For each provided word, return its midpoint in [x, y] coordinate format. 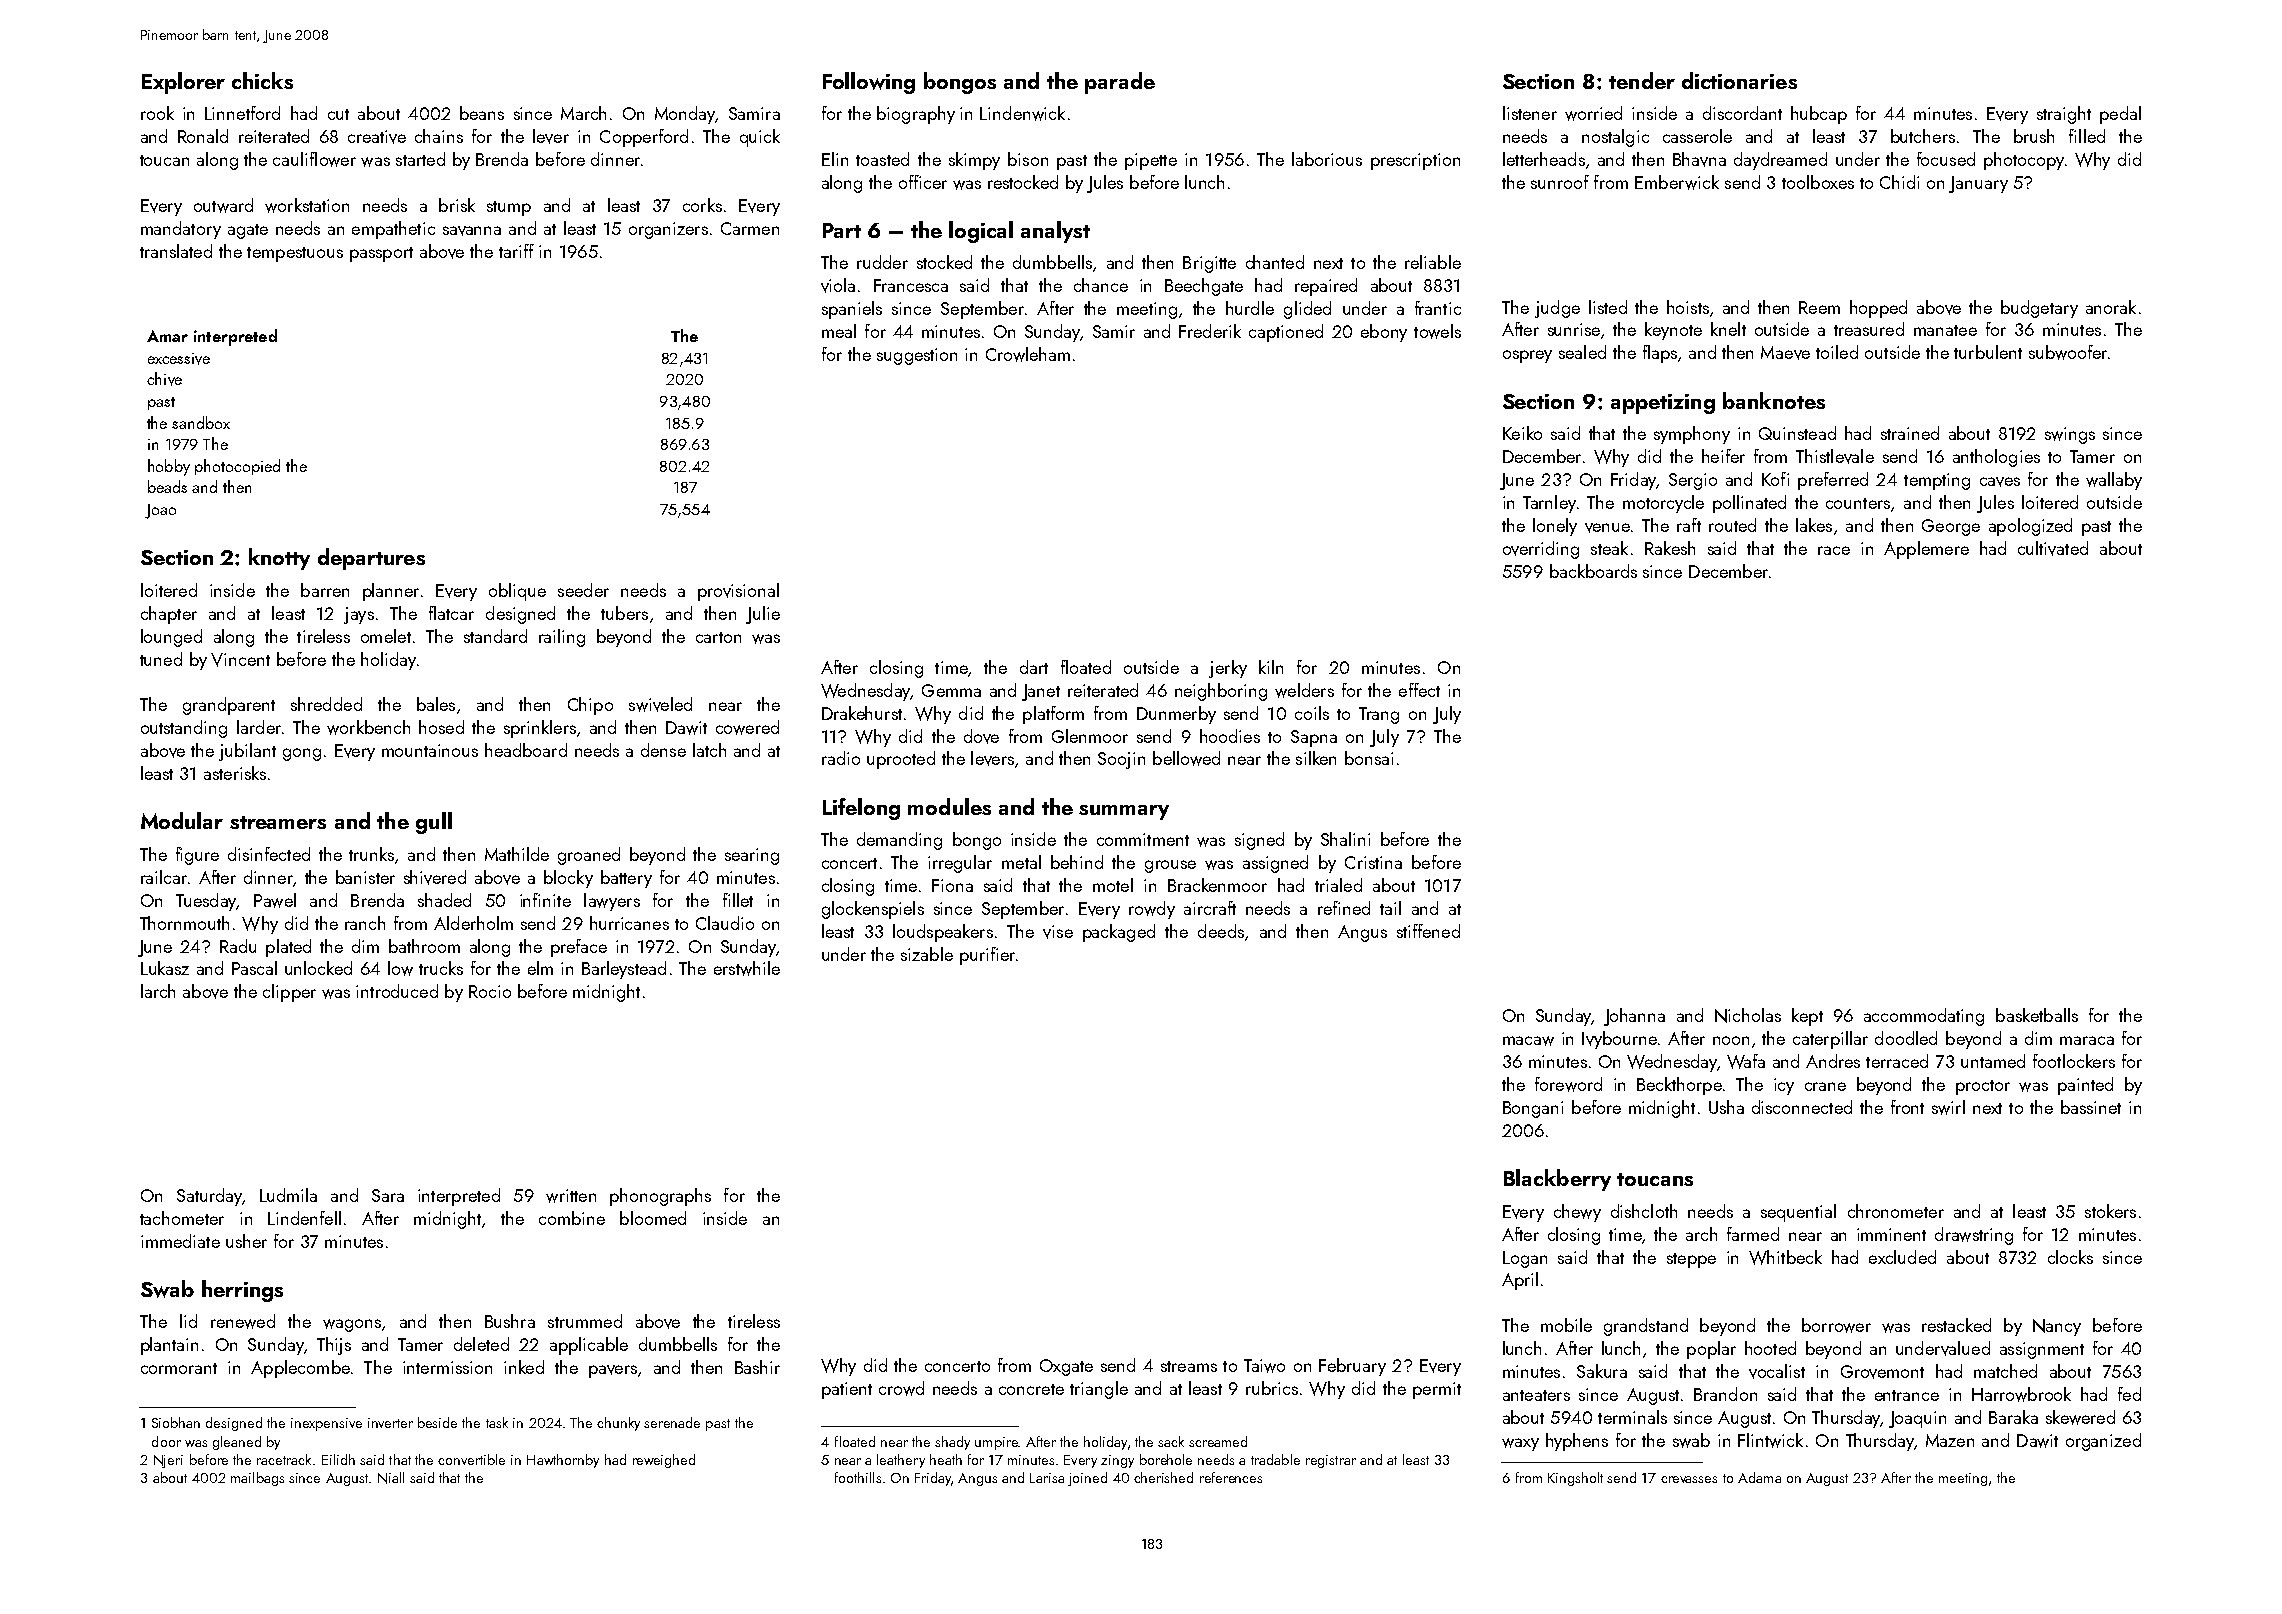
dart [1034, 667]
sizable [927, 954]
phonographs [660, 1197]
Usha [1726, 1107]
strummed [585, 1321]
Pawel [275, 900]
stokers [2110, 1211]
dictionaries [1739, 80]
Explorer [183, 83]
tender [1642, 80]
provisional [738, 592]
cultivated [2053, 548]
